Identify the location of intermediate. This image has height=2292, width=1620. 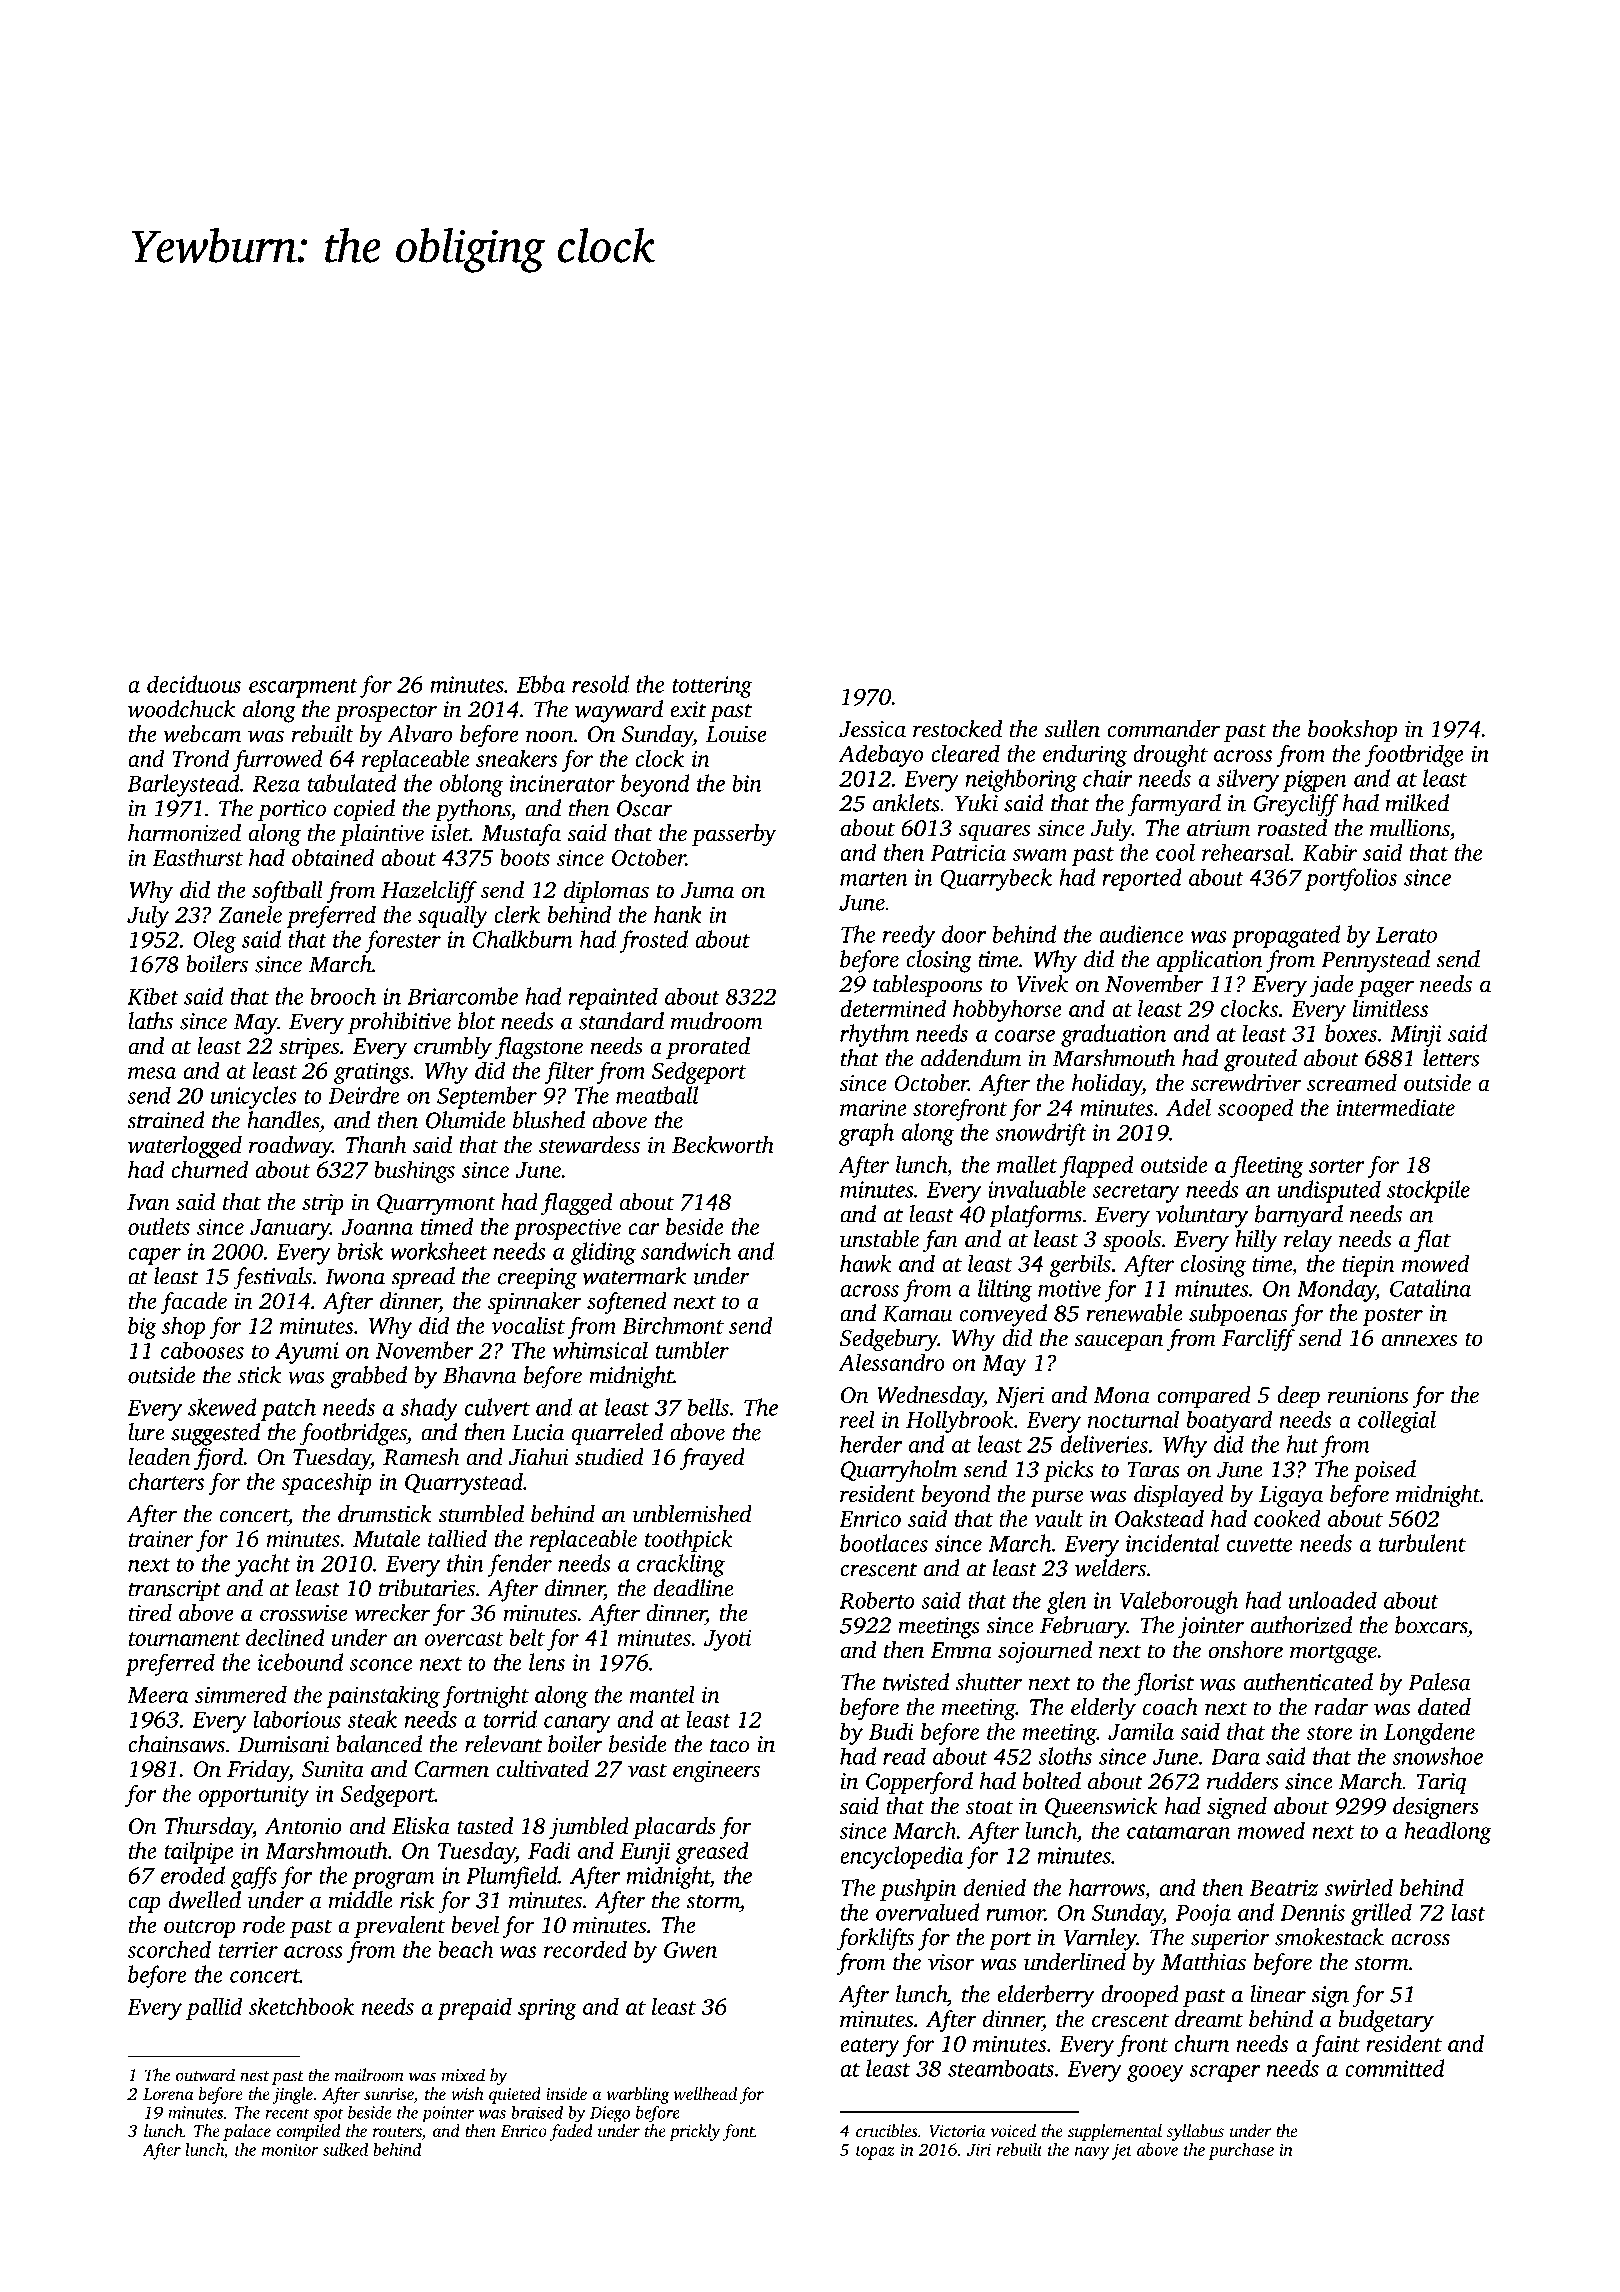
(1395, 1107).
